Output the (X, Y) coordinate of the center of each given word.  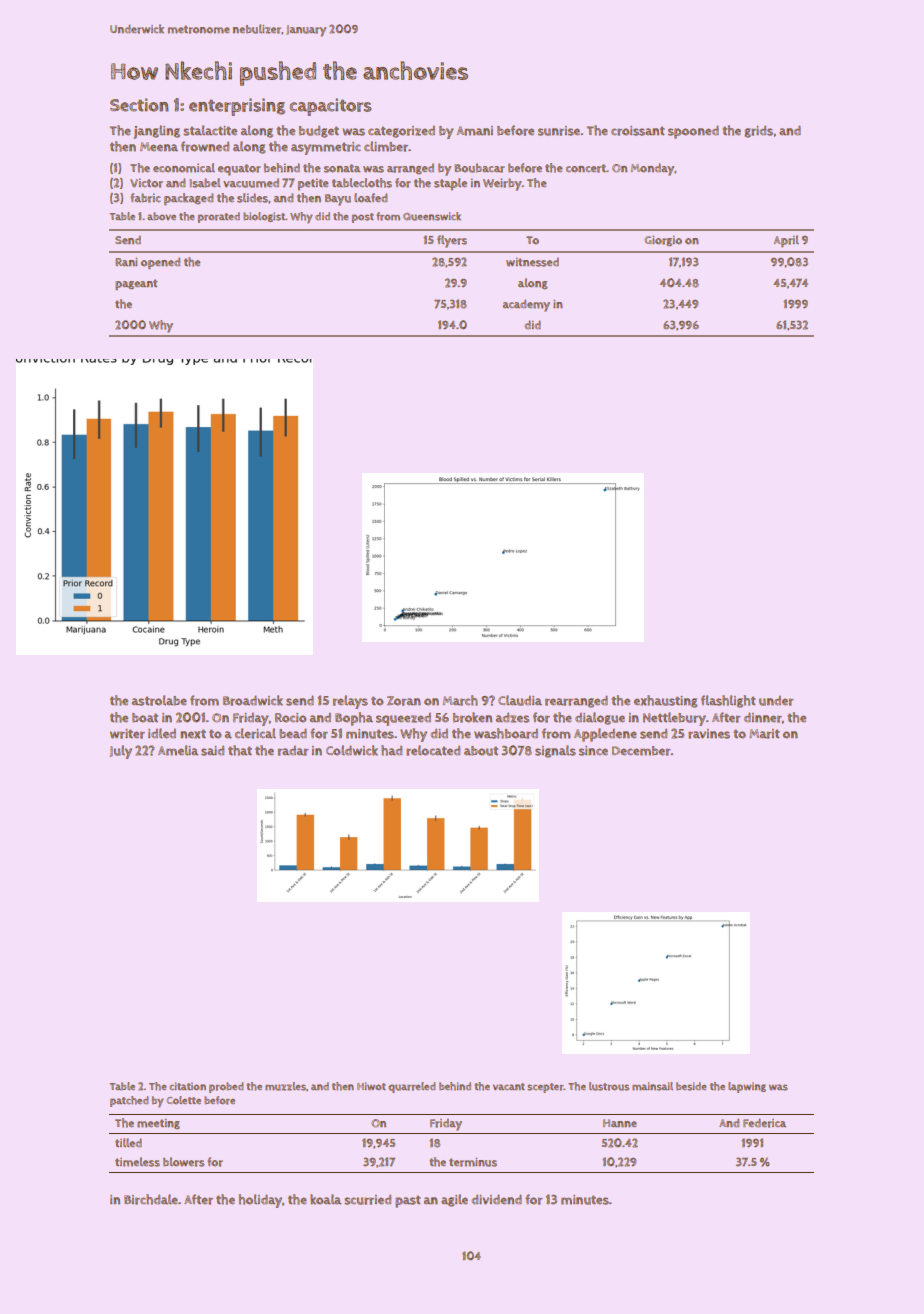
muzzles (285, 1086)
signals (555, 751)
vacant (509, 1086)
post (363, 218)
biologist (264, 217)
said (212, 751)
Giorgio (663, 241)
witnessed (532, 262)
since (593, 751)
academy (526, 305)
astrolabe (159, 700)
